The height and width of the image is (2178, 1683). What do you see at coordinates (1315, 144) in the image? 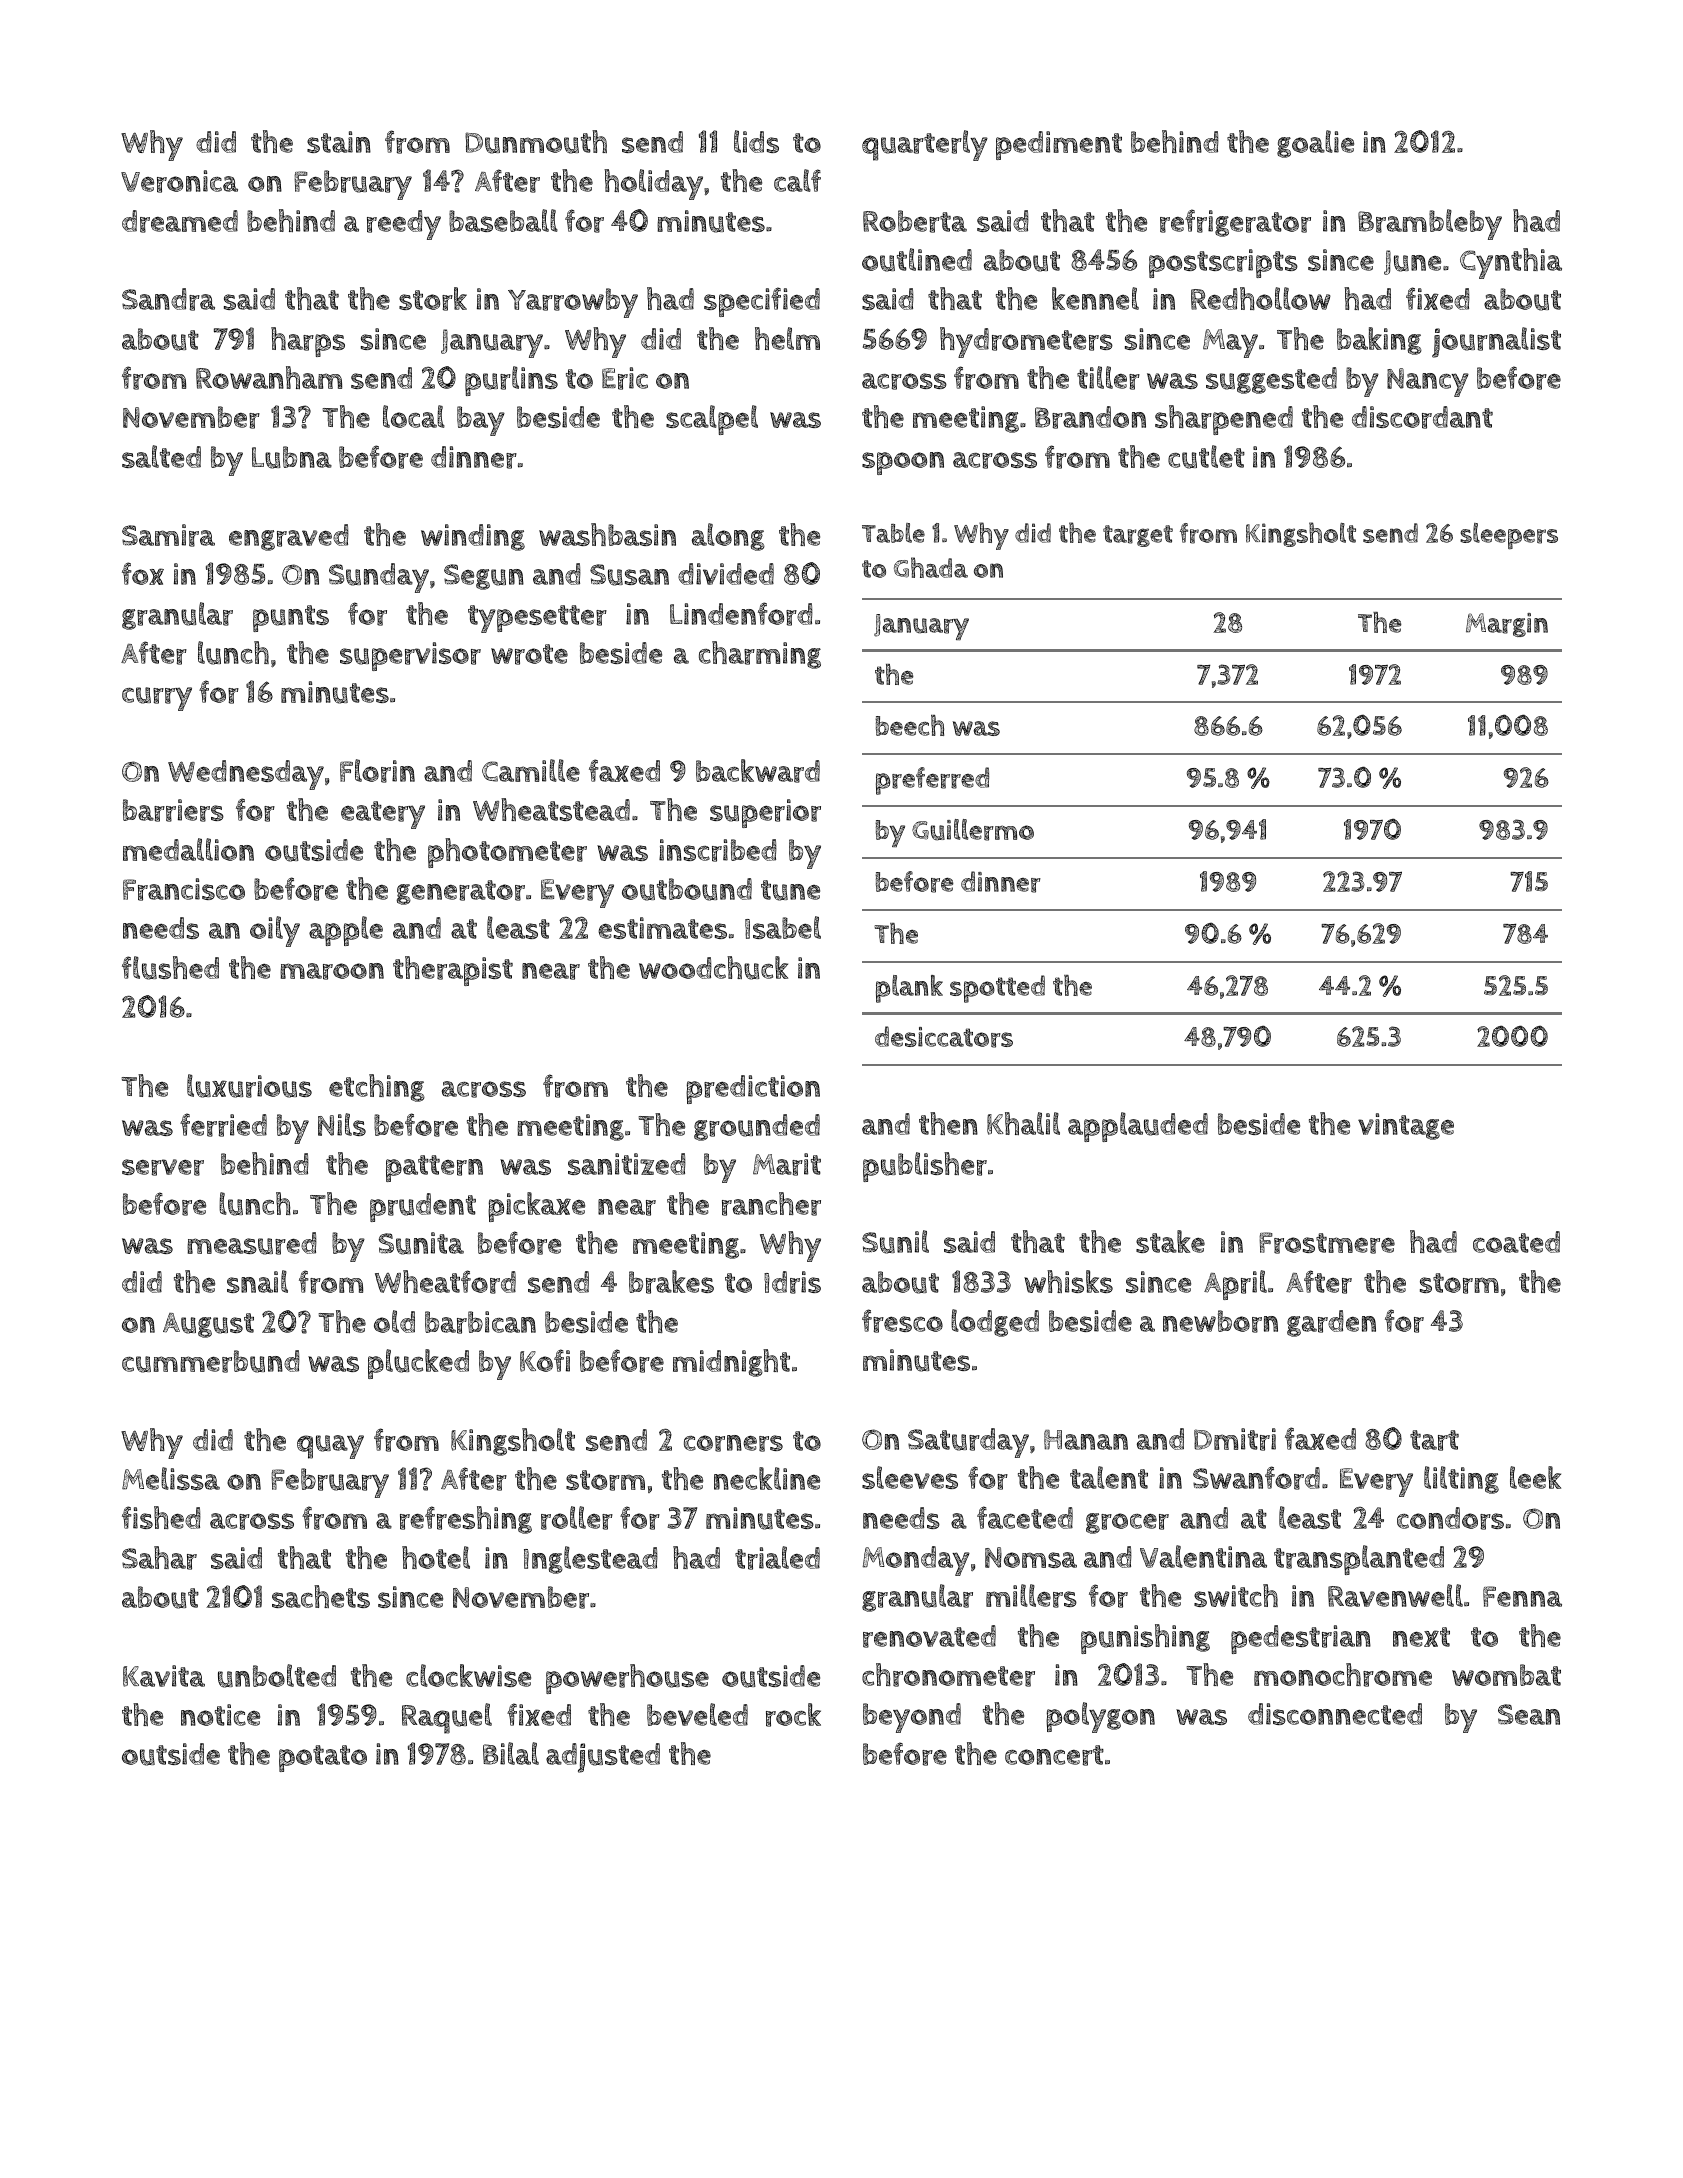
I see `goalie` at bounding box center [1315, 144].
